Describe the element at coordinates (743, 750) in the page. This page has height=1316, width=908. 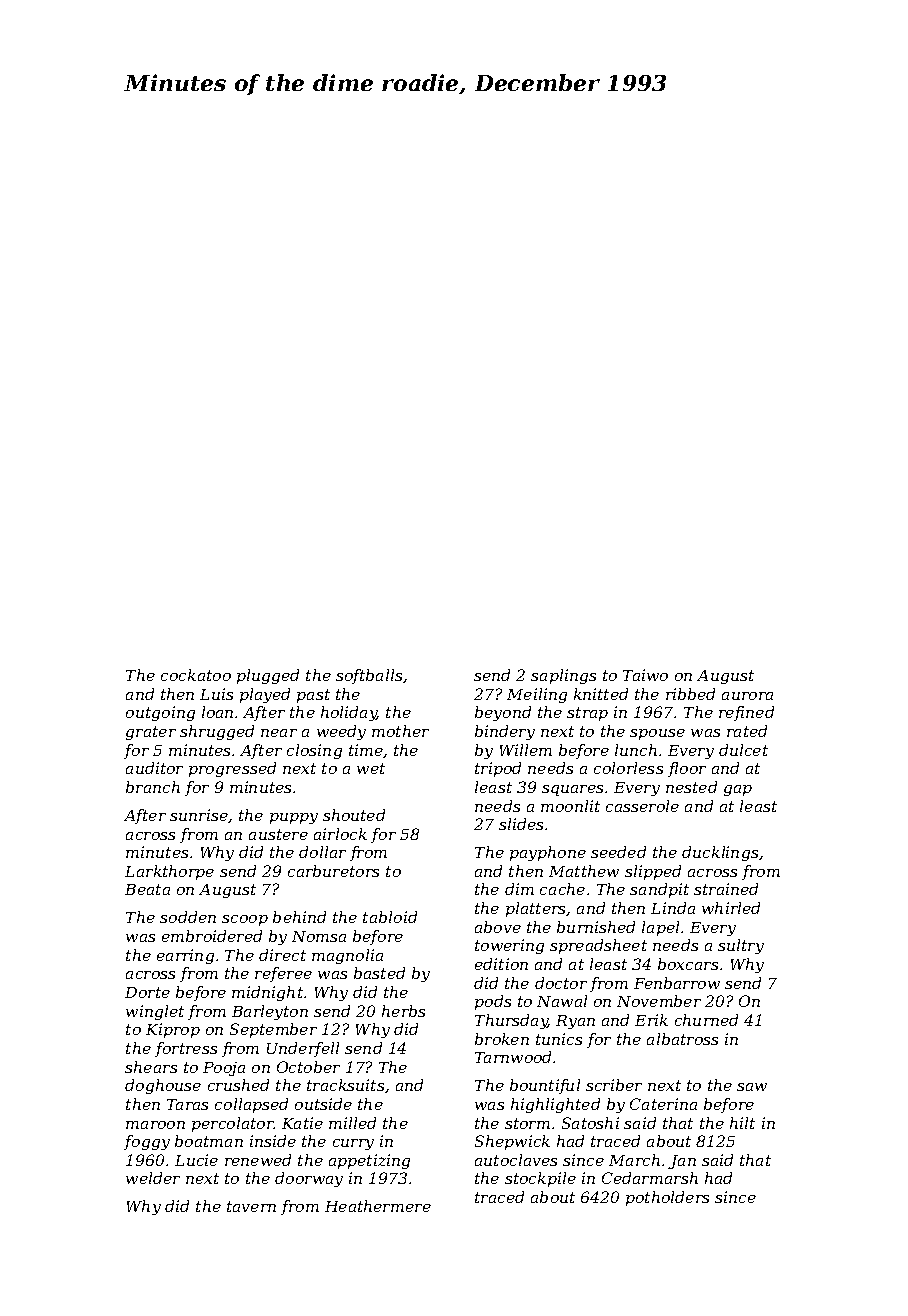
I see `dulcet` at that location.
